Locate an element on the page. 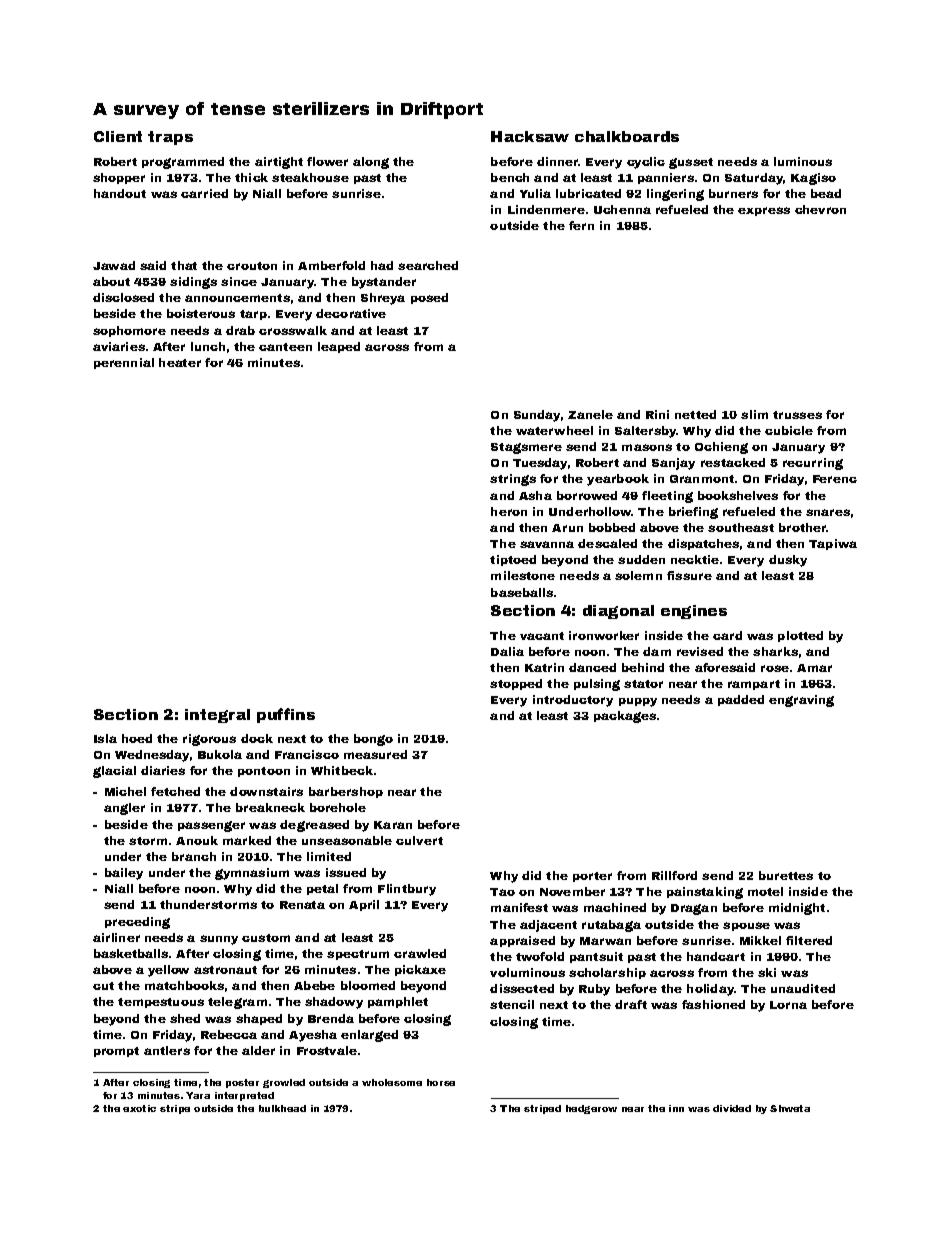 This document has height=1233, width=952. slim is located at coordinates (754, 414).
